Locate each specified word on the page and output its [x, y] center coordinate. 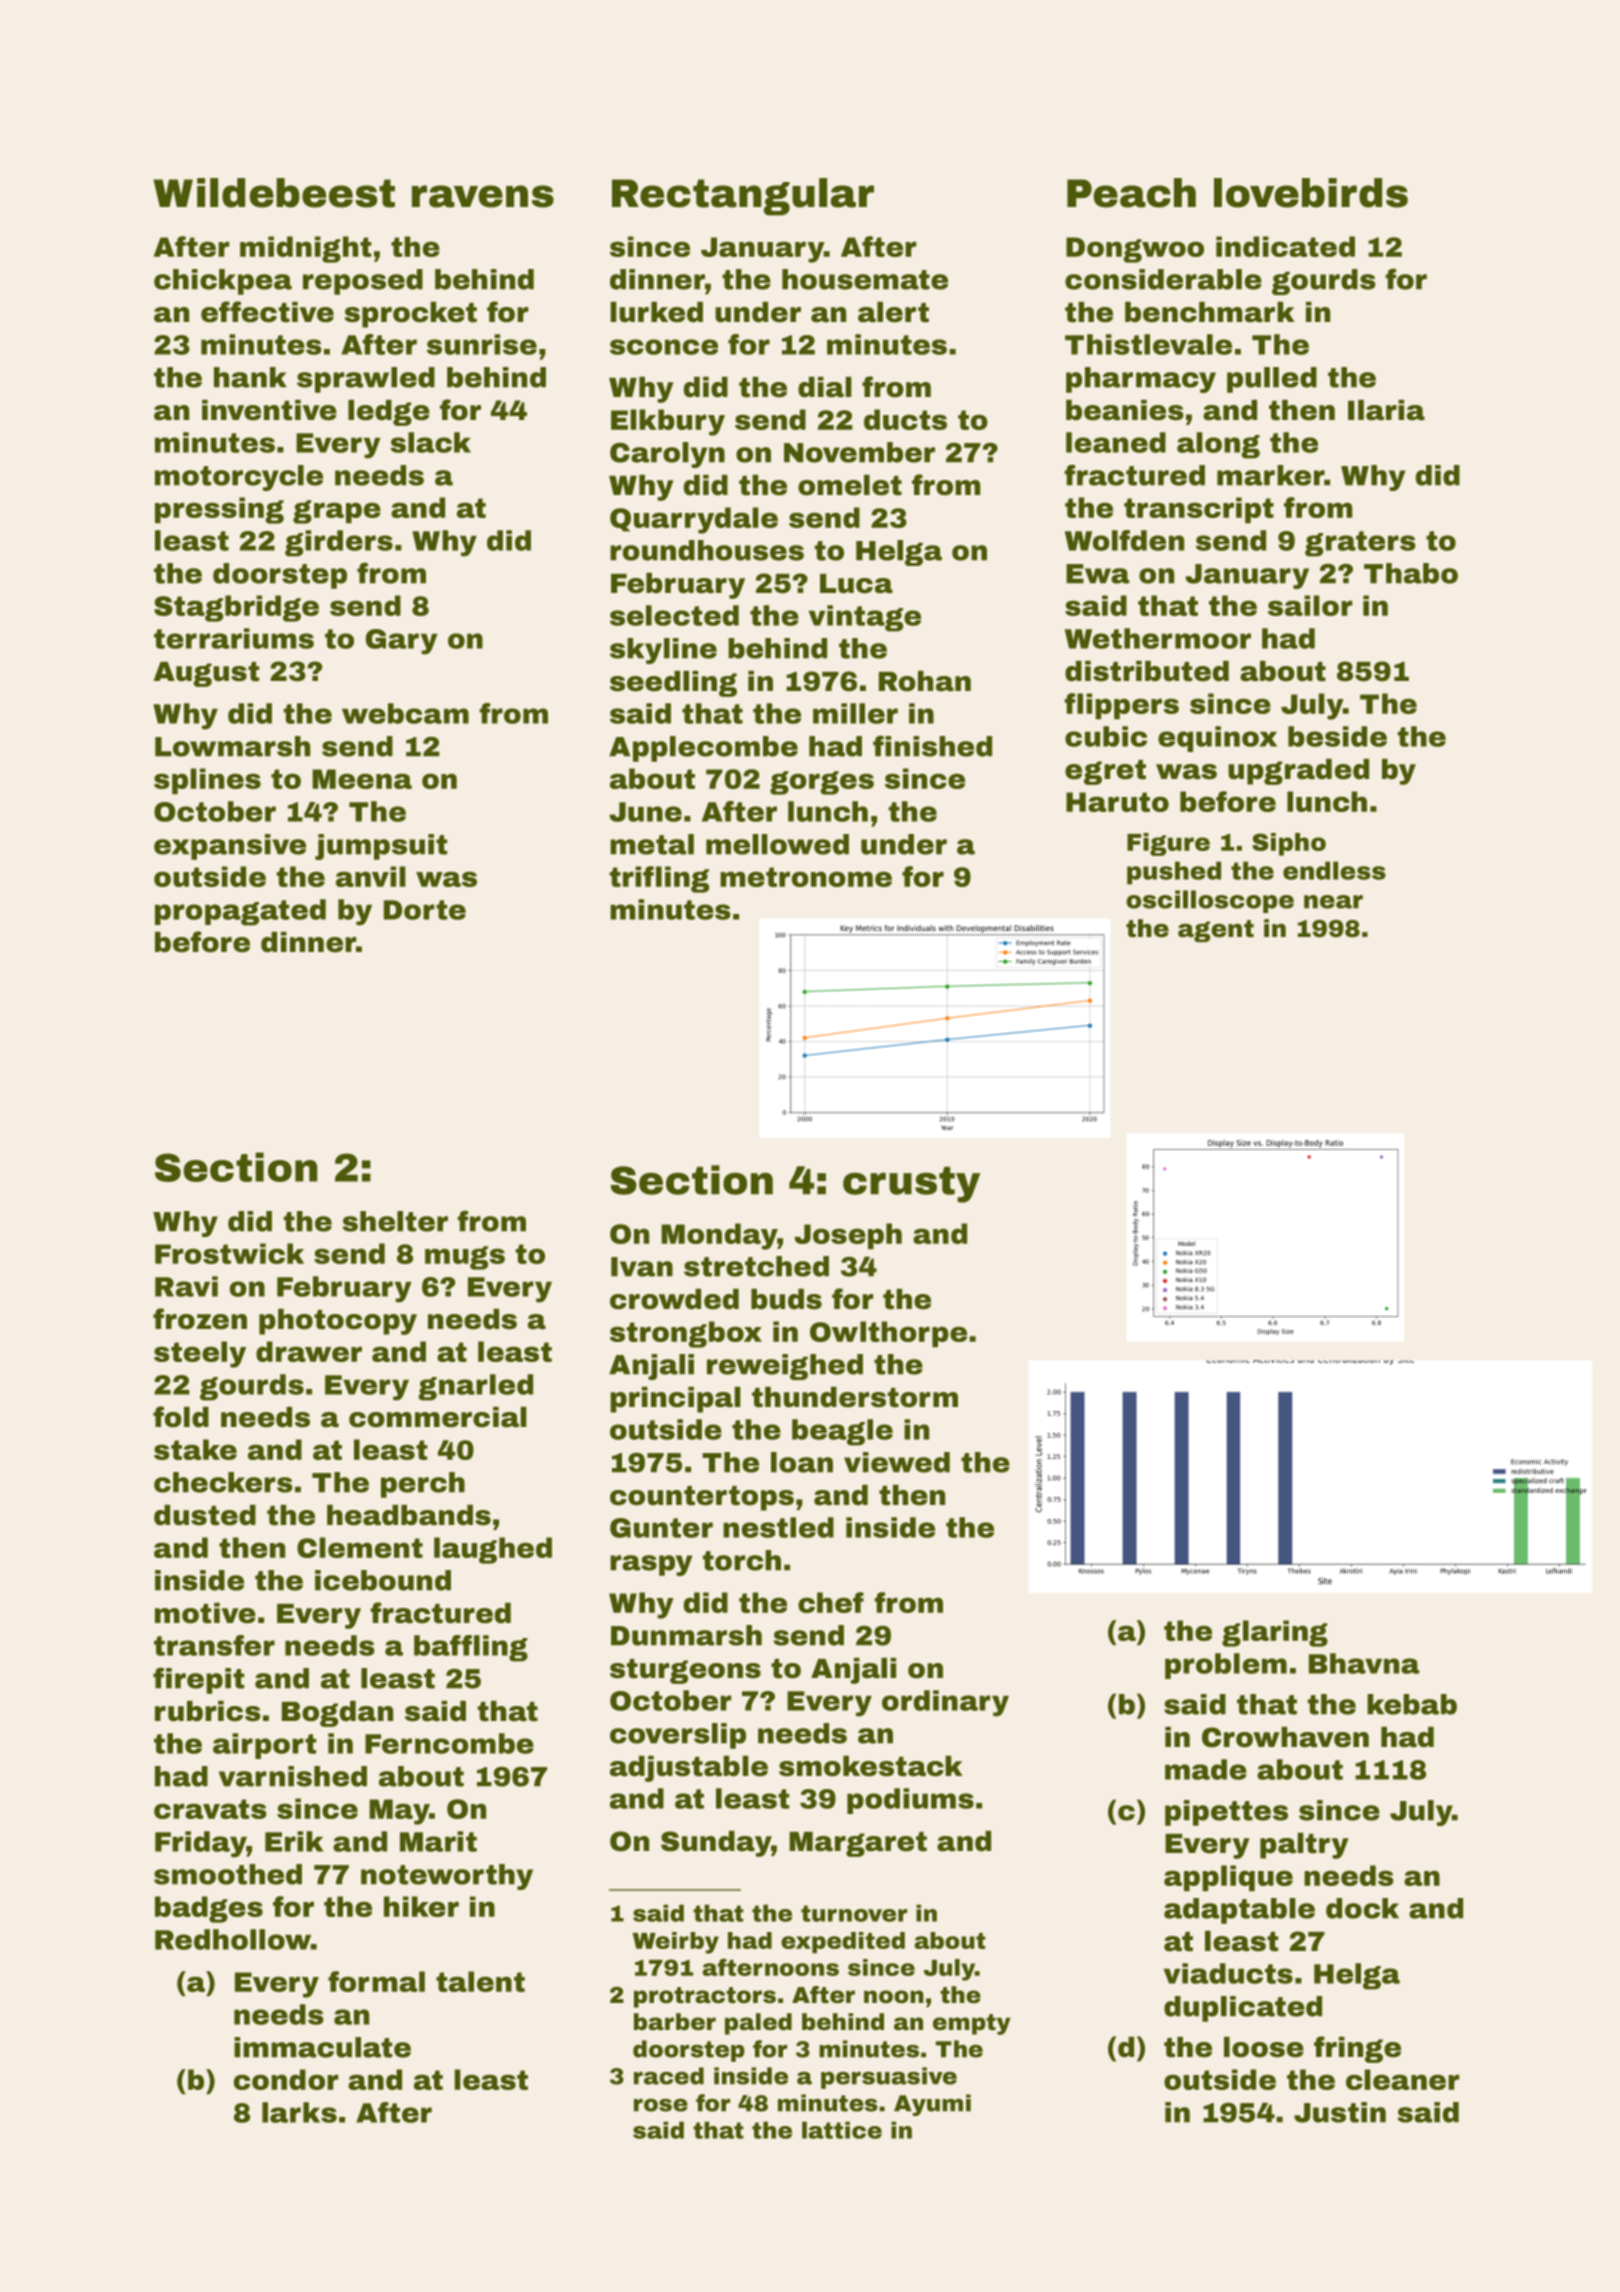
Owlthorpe [888, 1334]
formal [376, 1981]
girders [339, 543]
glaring [1275, 1633]
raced [669, 2076]
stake [195, 1449]
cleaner [1403, 2079]
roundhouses [707, 550]
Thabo [1411, 573]
